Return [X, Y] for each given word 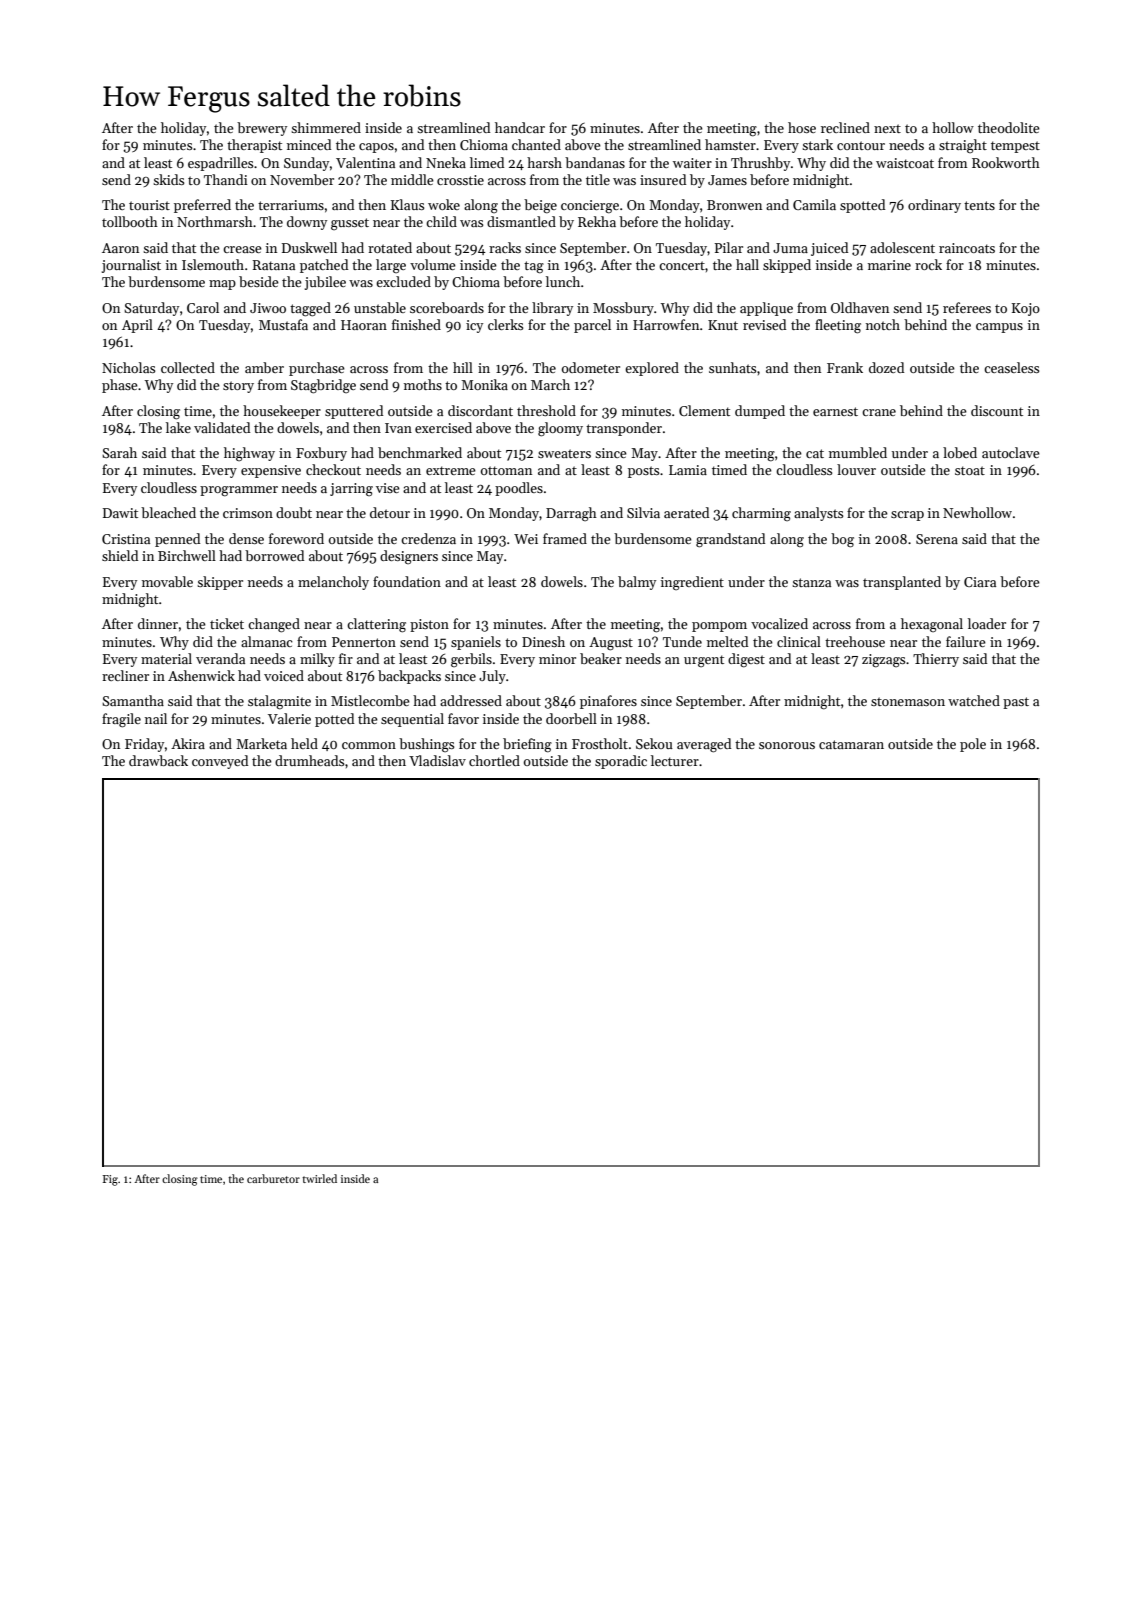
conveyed [220, 762]
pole [973, 745]
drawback [158, 760]
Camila [814, 204]
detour [390, 512]
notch [883, 324]
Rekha [597, 221]
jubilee [325, 283]
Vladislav [437, 760]
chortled [494, 760]
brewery [262, 129]
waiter [692, 163]
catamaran [851, 744]
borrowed [274, 555]
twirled [319, 1178]
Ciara [980, 582]
